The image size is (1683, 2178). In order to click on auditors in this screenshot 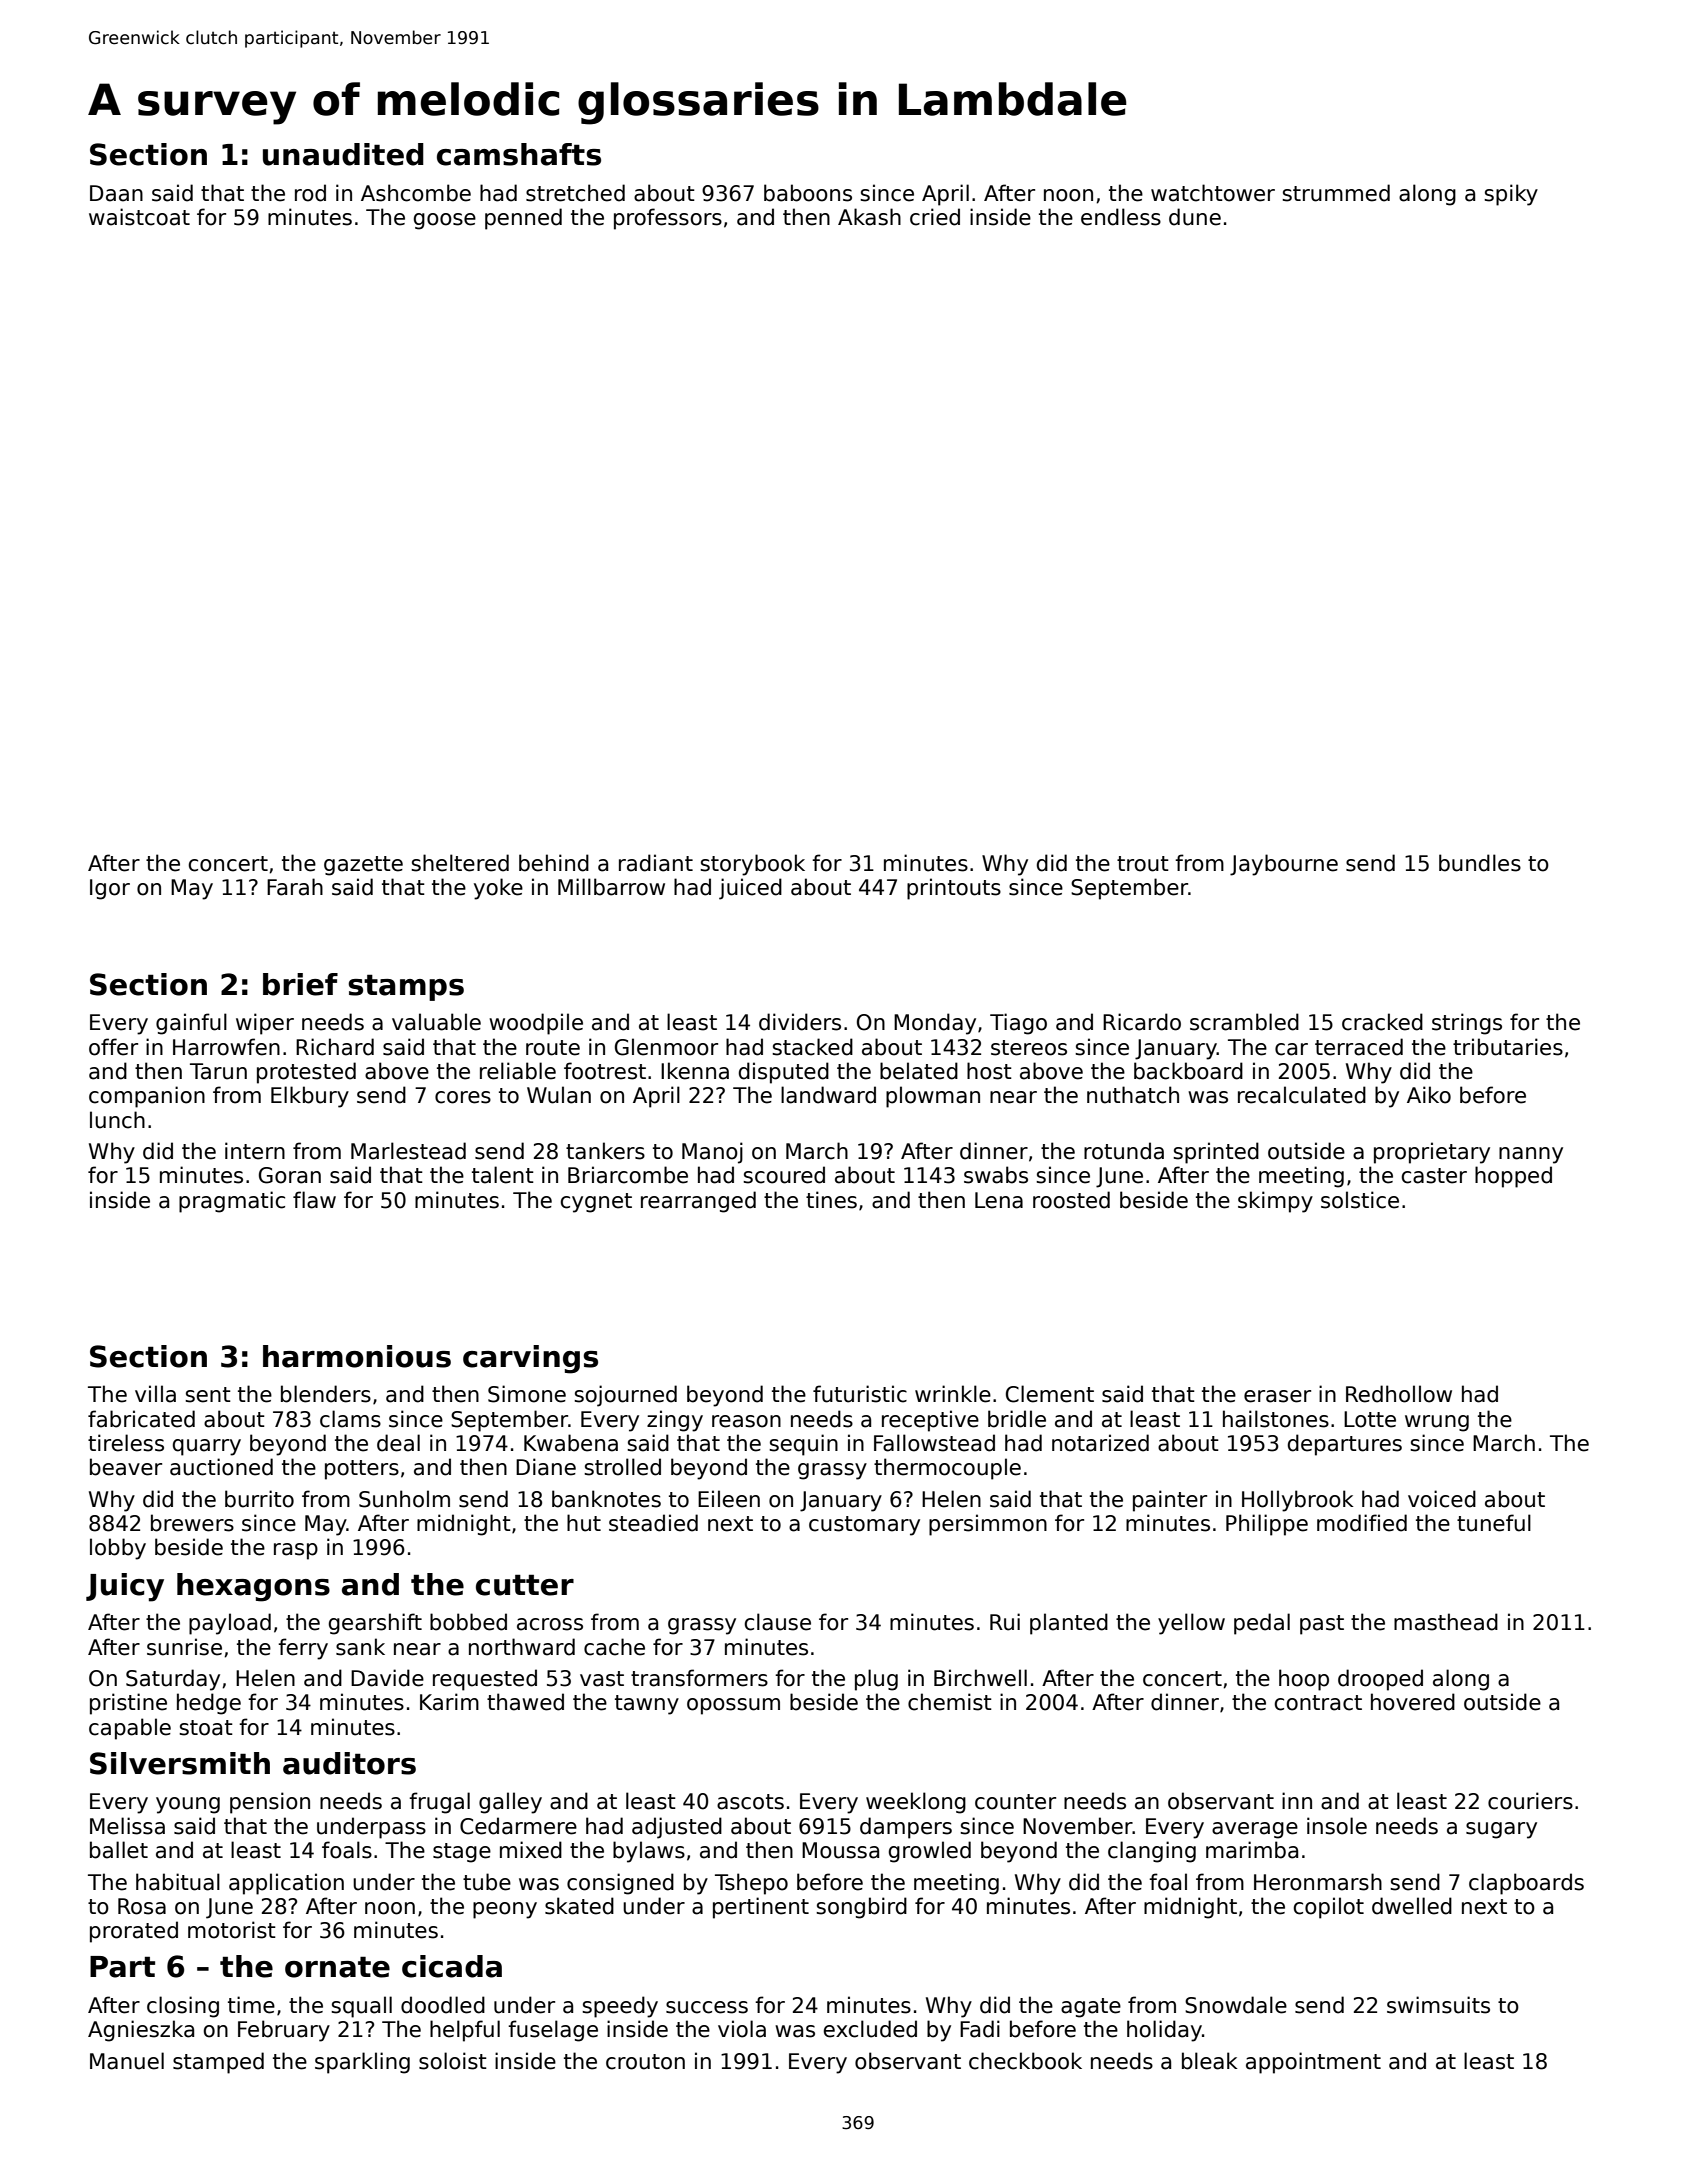, I will do `click(349, 1763)`.
